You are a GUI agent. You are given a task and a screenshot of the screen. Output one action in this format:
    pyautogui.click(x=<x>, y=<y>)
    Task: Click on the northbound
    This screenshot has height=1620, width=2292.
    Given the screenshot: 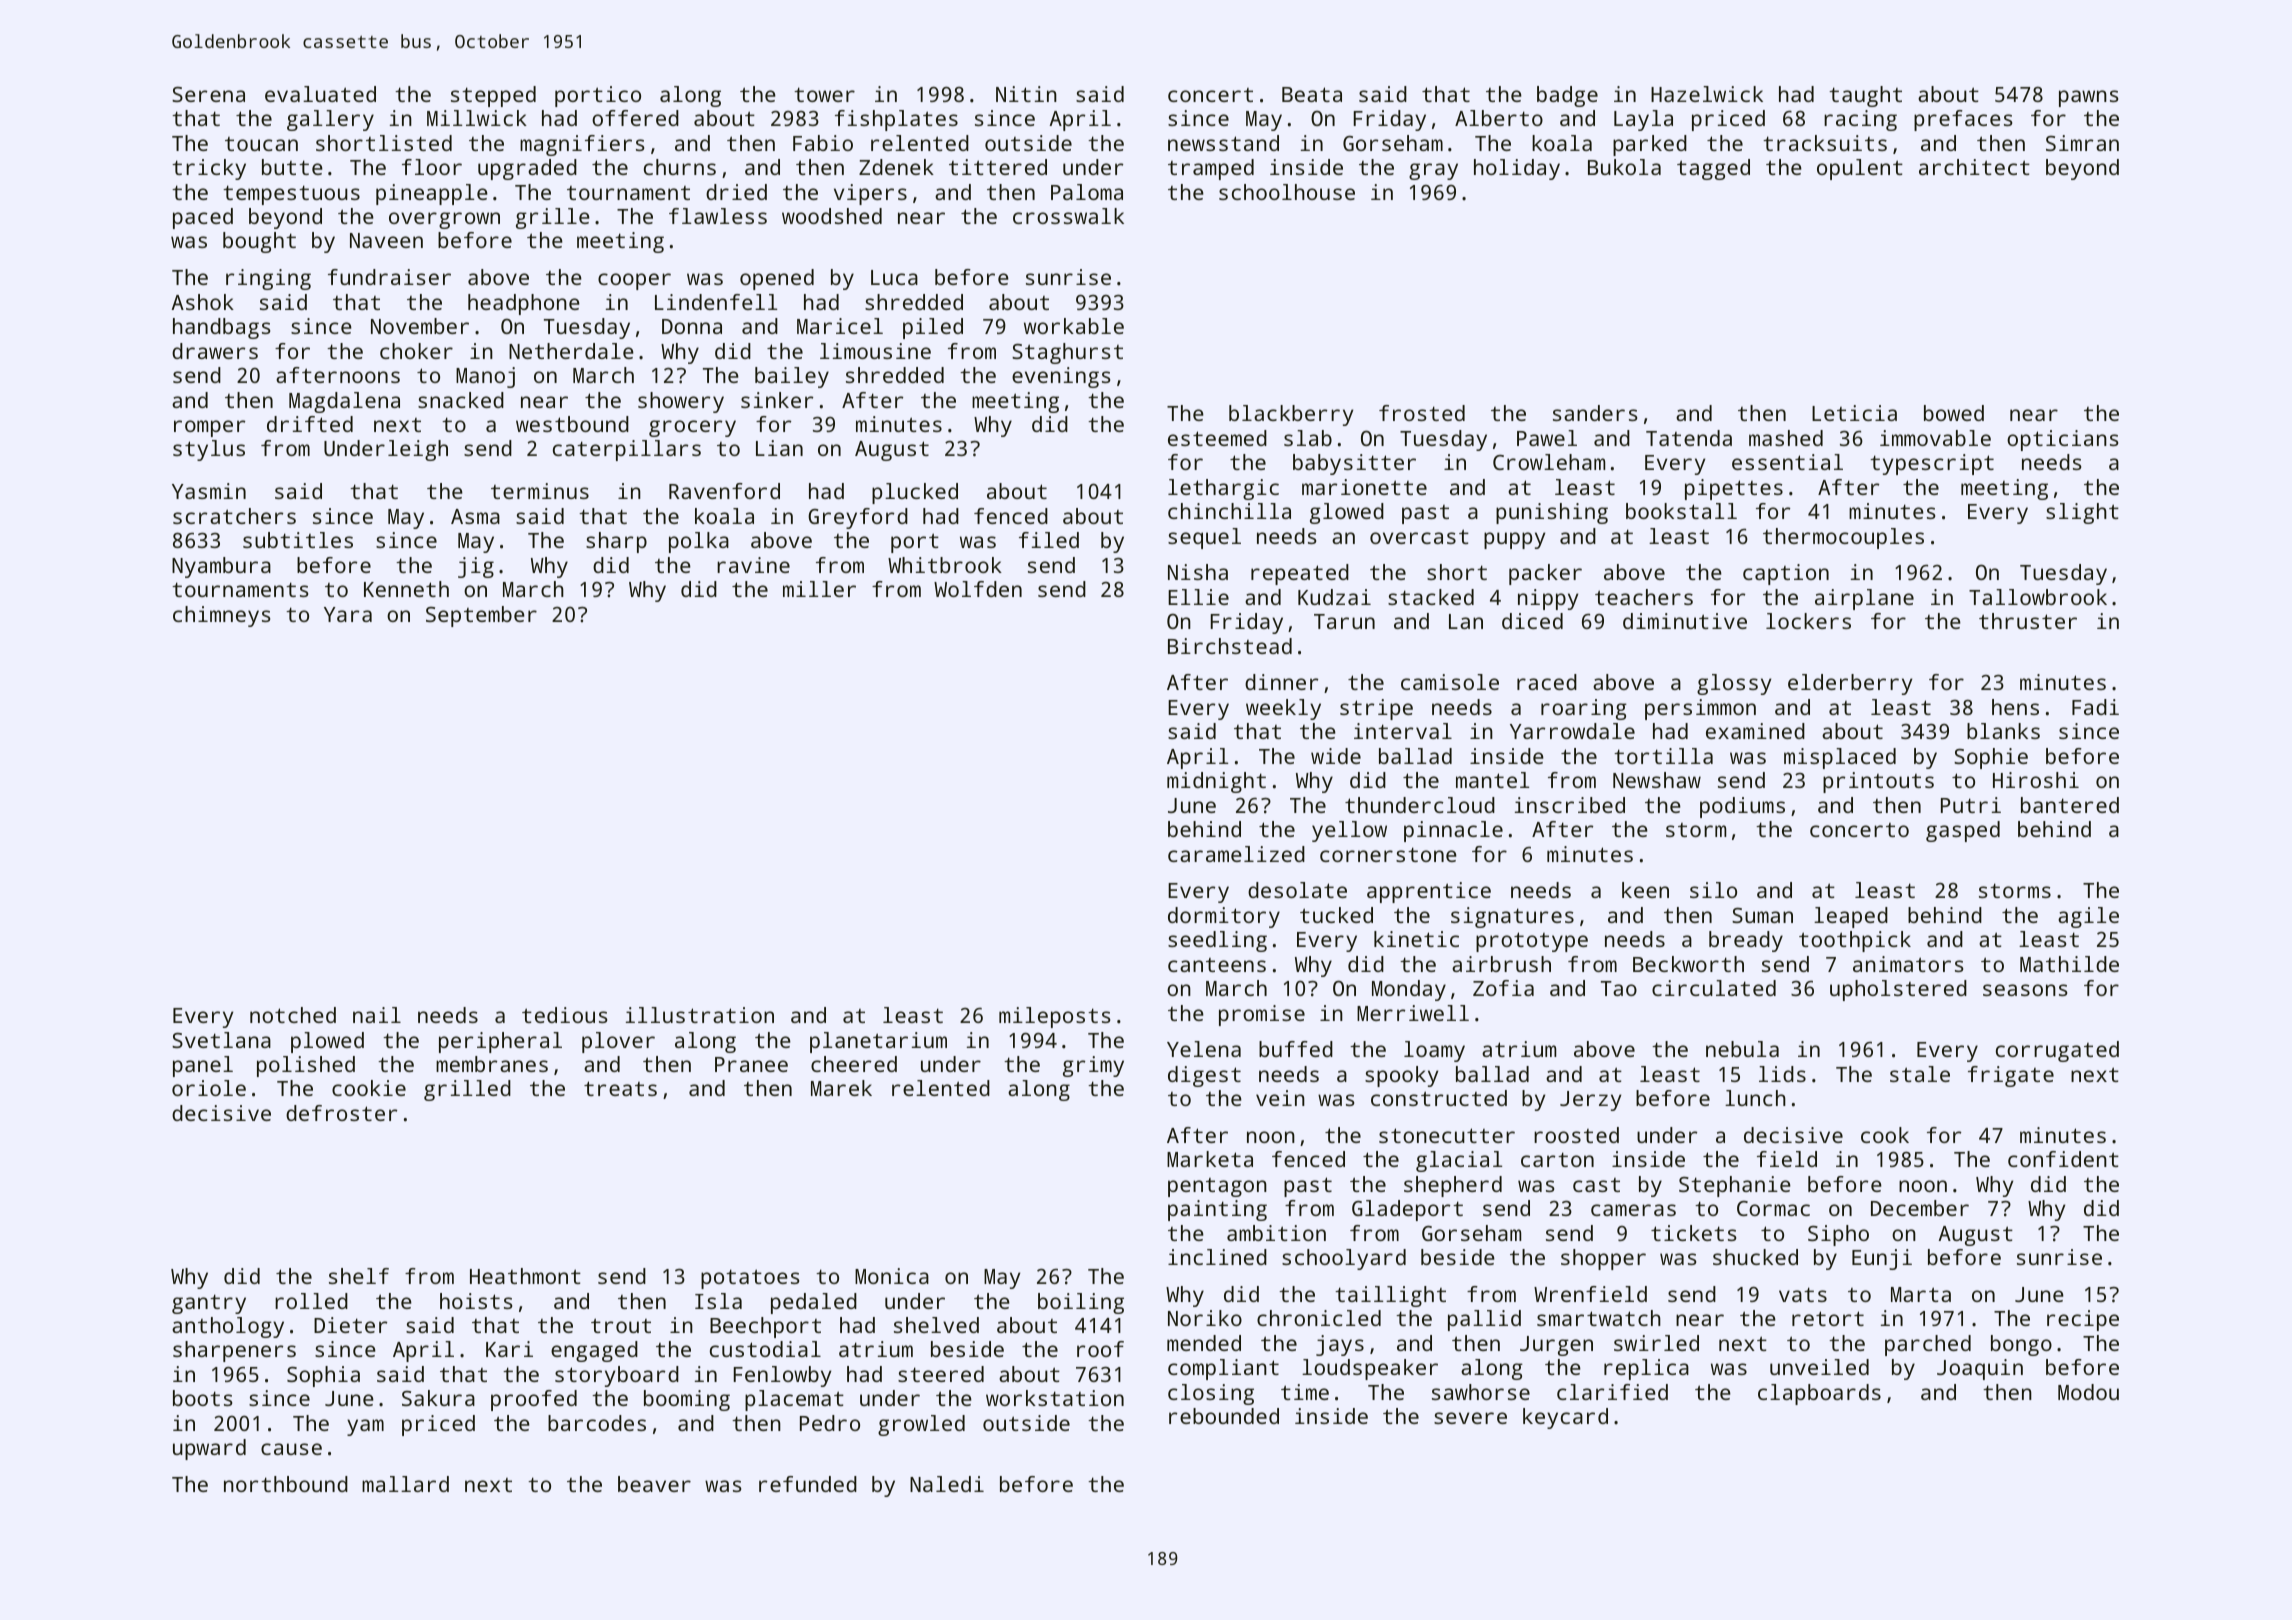 What is the action you would take?
    pyautogui.click(x=286, y=1484)
